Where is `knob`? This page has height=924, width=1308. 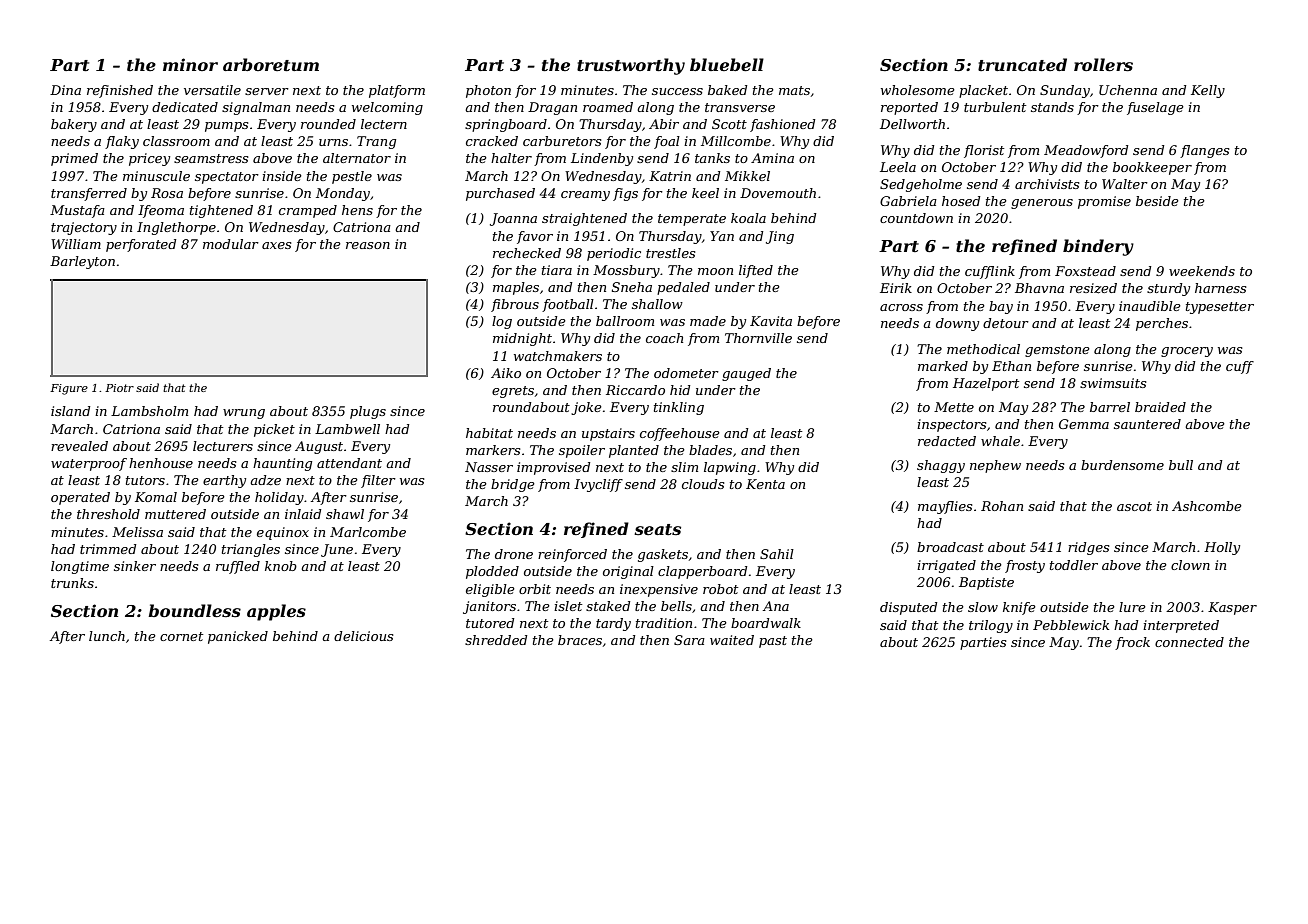 knob is located at coordinates (281, 566).
